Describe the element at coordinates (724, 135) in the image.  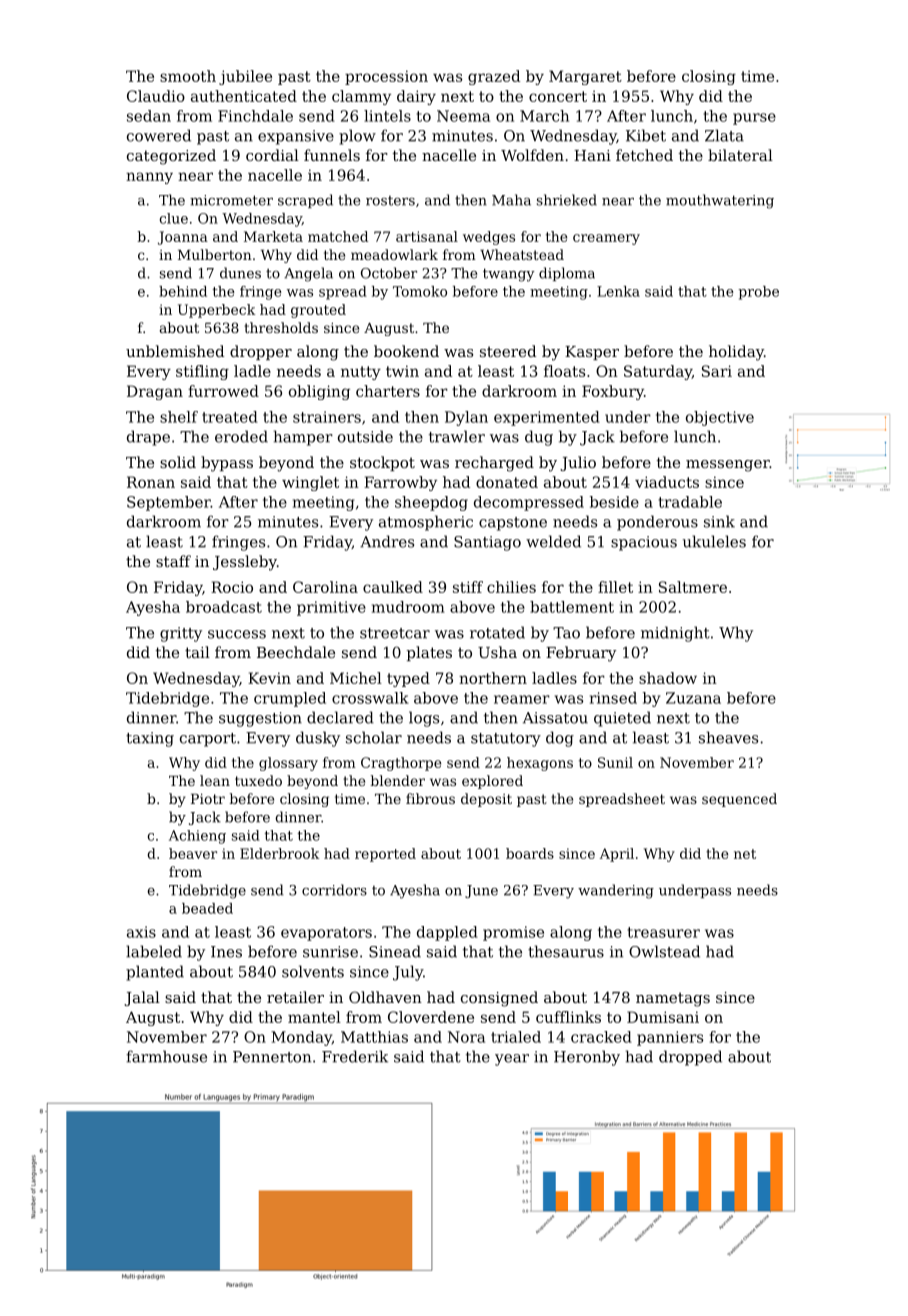
I see `Zlata` at that location.
